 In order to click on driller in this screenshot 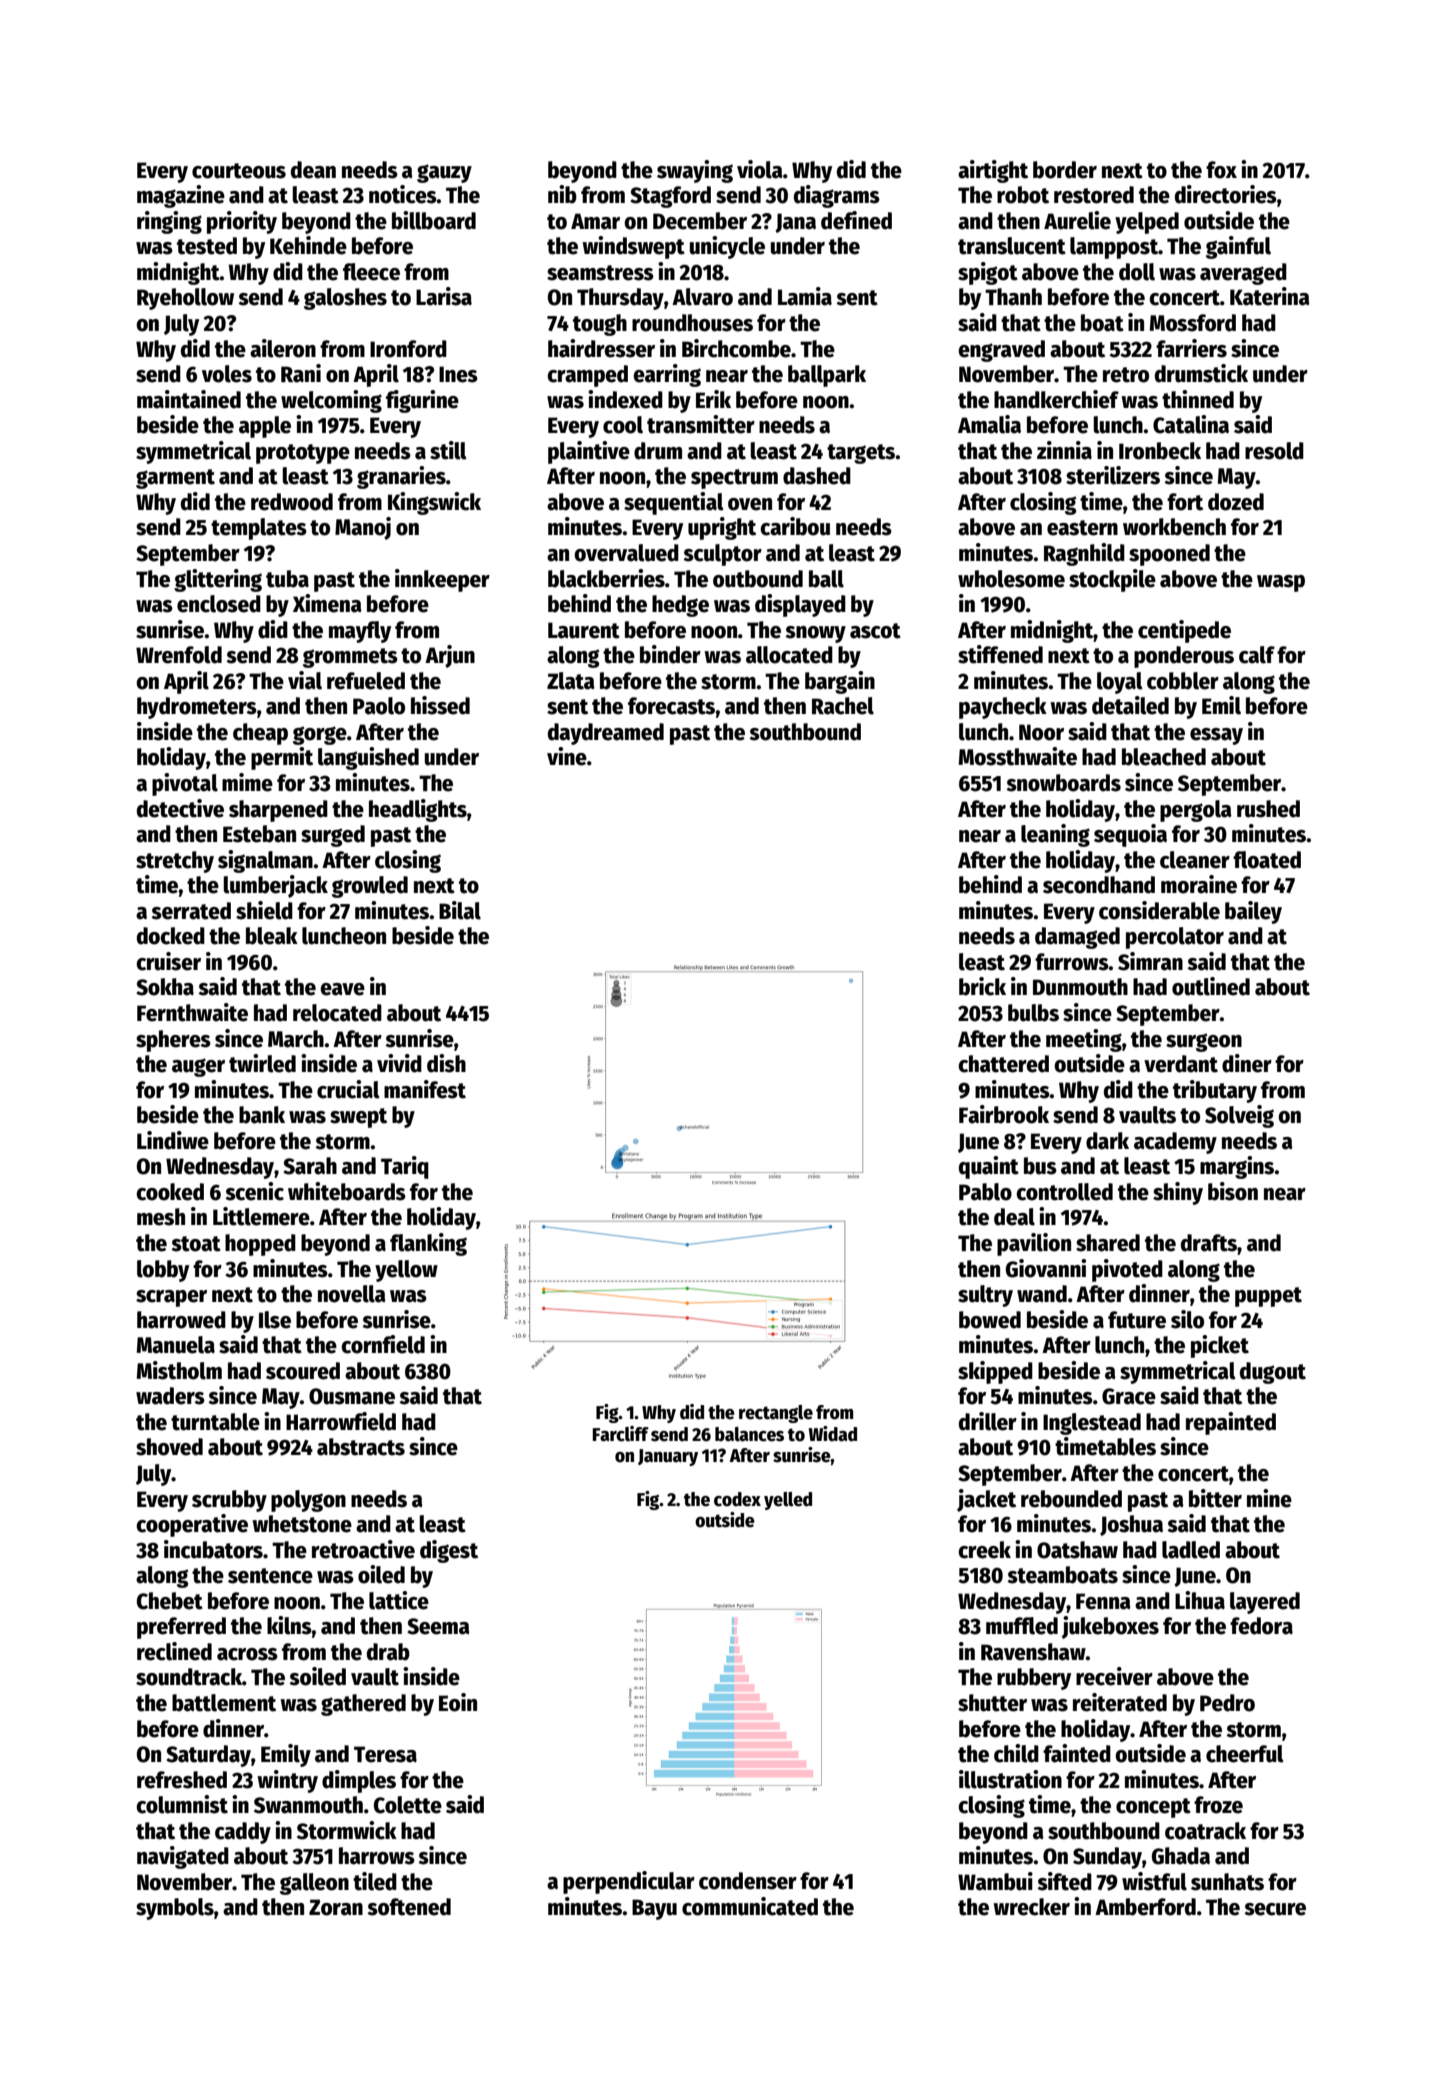, I will do `click(988, 1421)`.
